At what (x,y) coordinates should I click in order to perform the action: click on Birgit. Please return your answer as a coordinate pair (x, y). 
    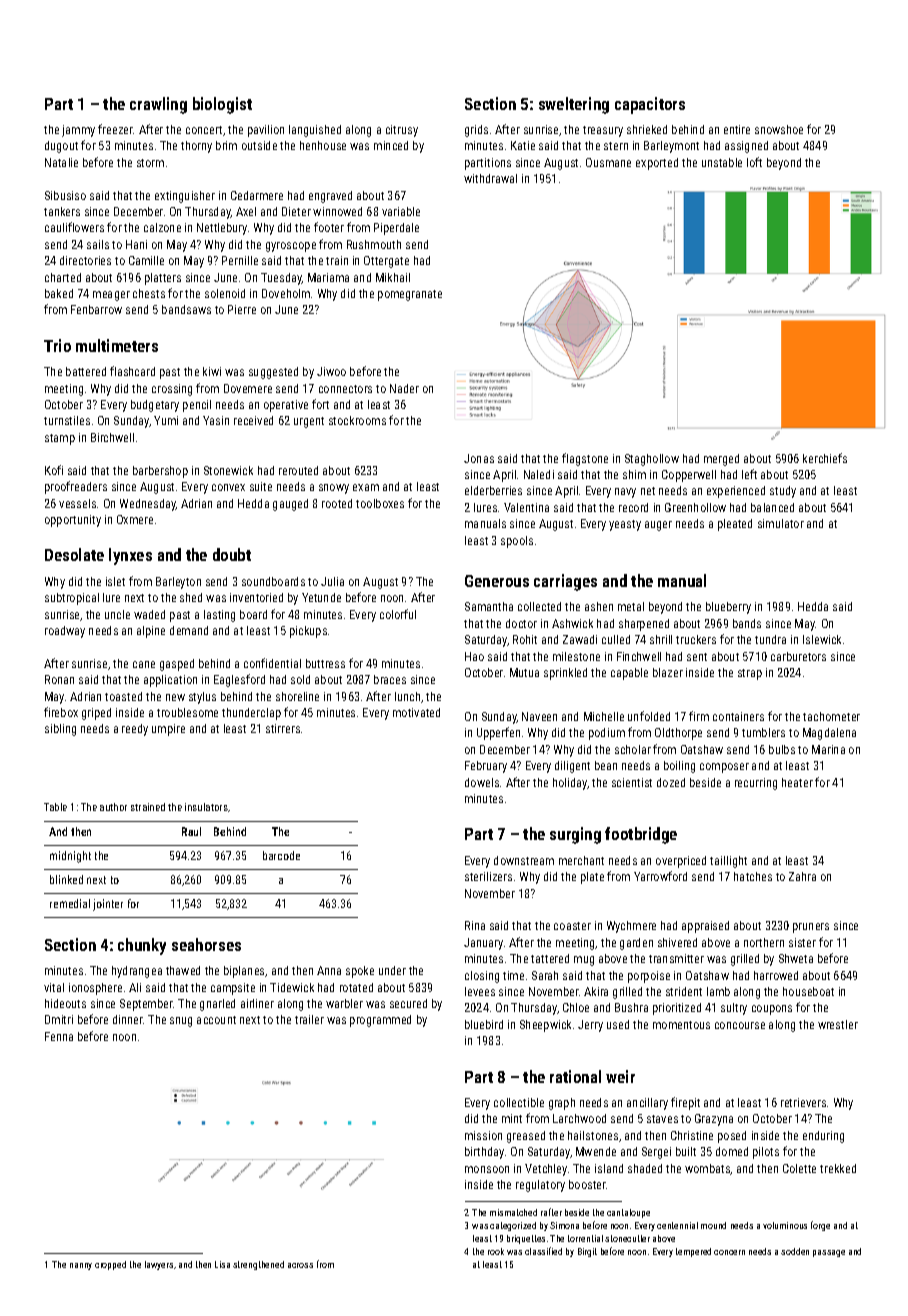
    Looking at the image, I should click on (587, 1252).
